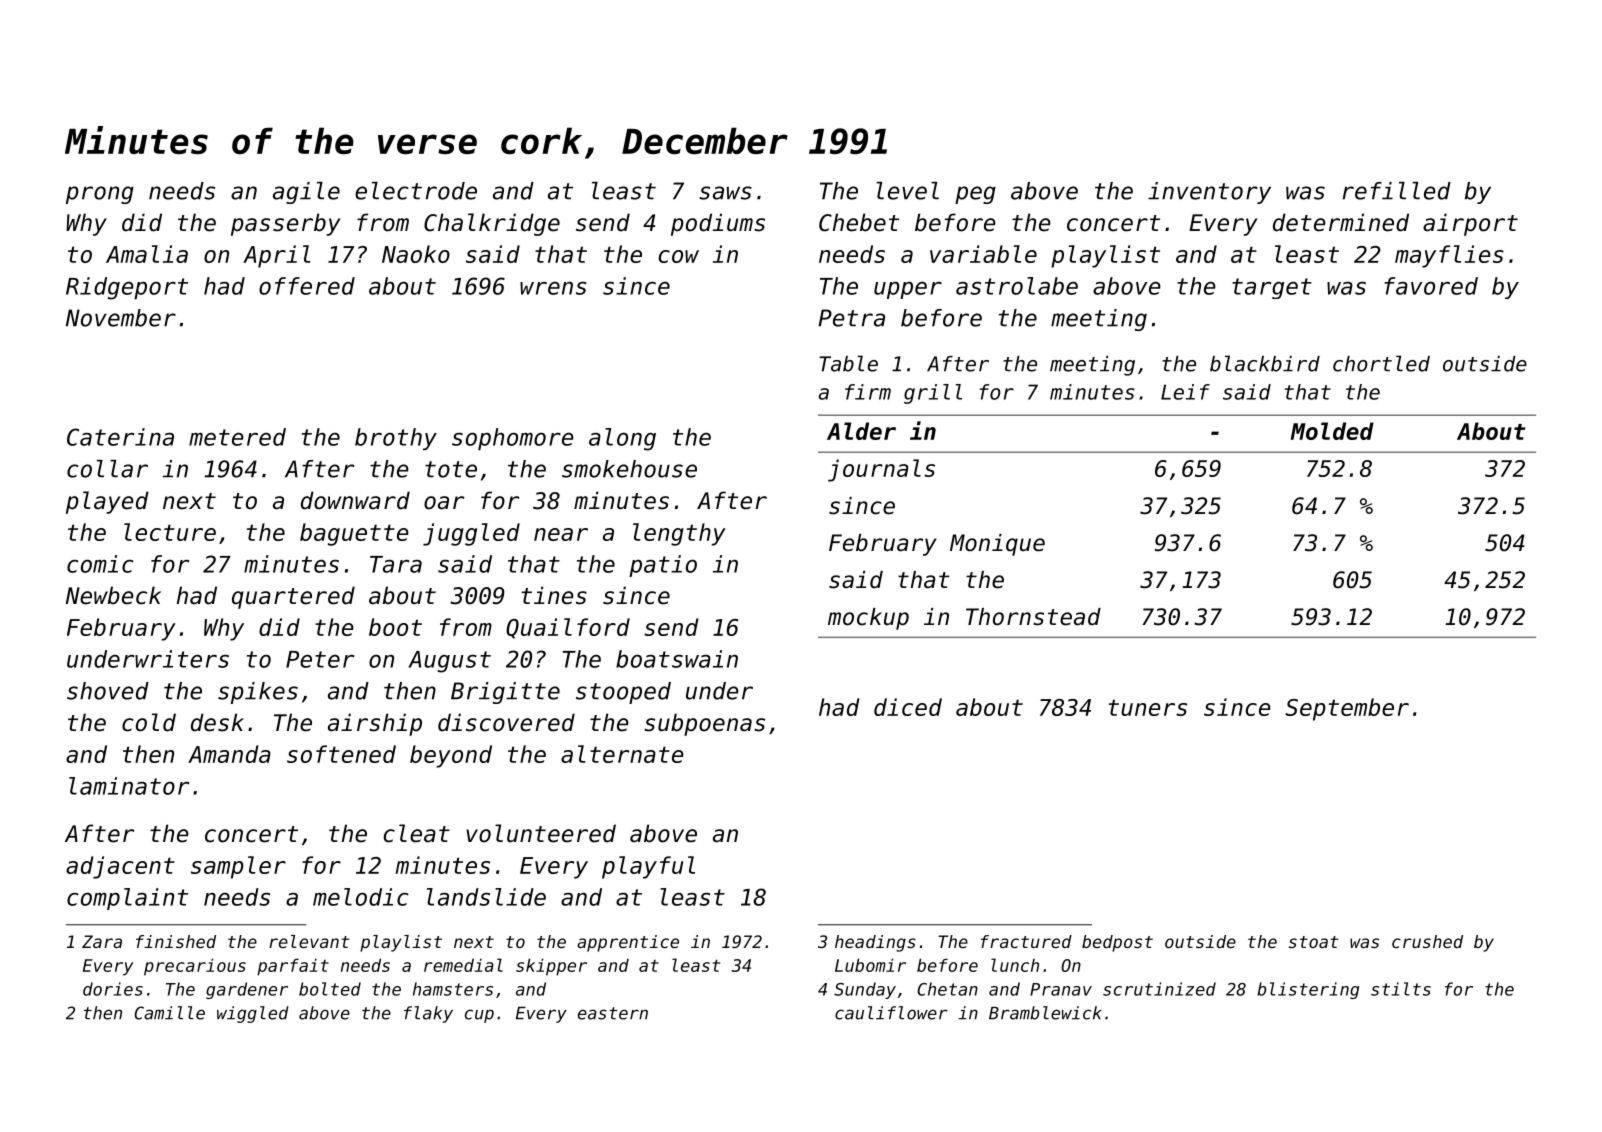  What do you see at coordinates (848, 363) in the screenshot?
I see `Table` at bounding box center [848, 363].
